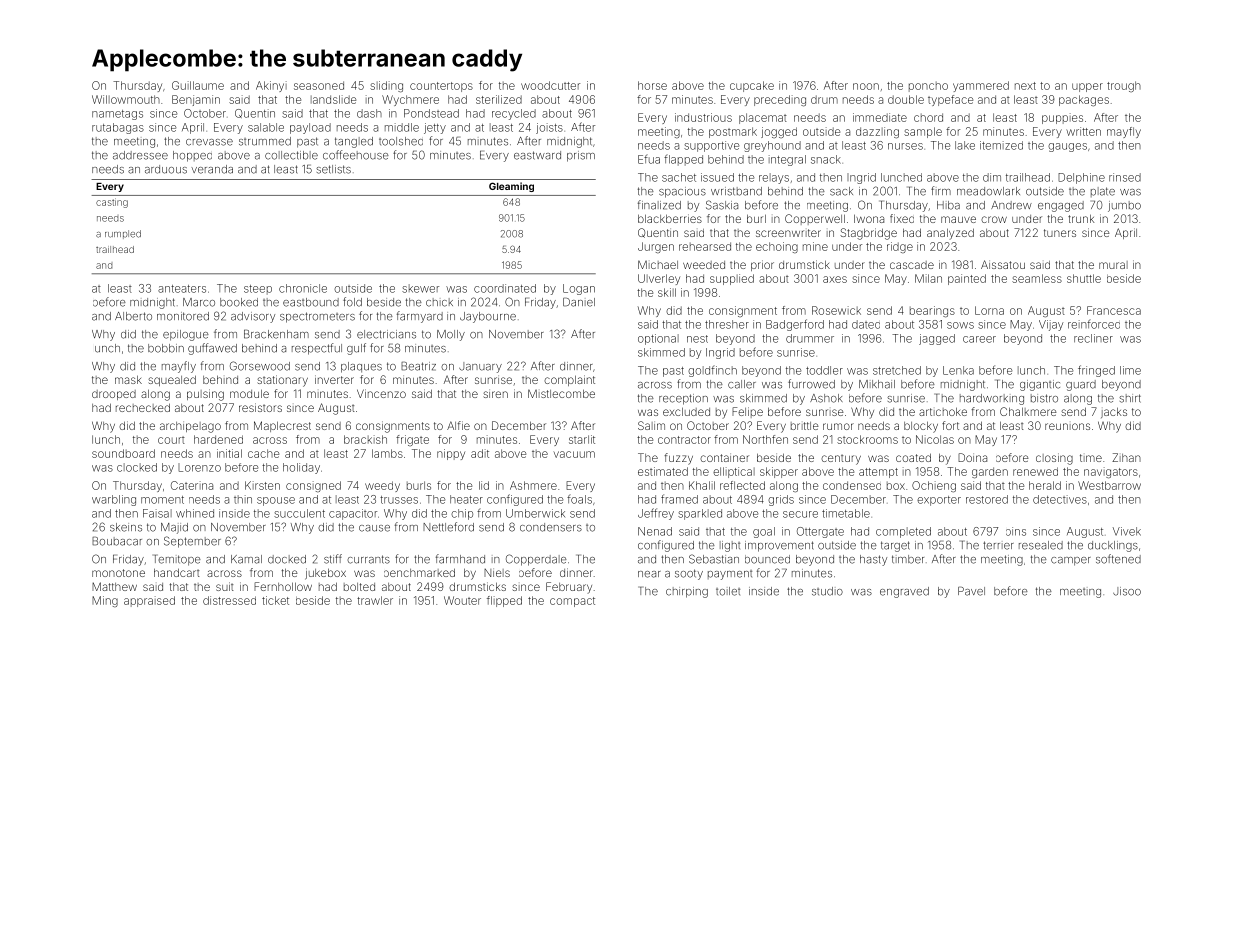  I want to click on Jeffrey, so click(656, 514).
